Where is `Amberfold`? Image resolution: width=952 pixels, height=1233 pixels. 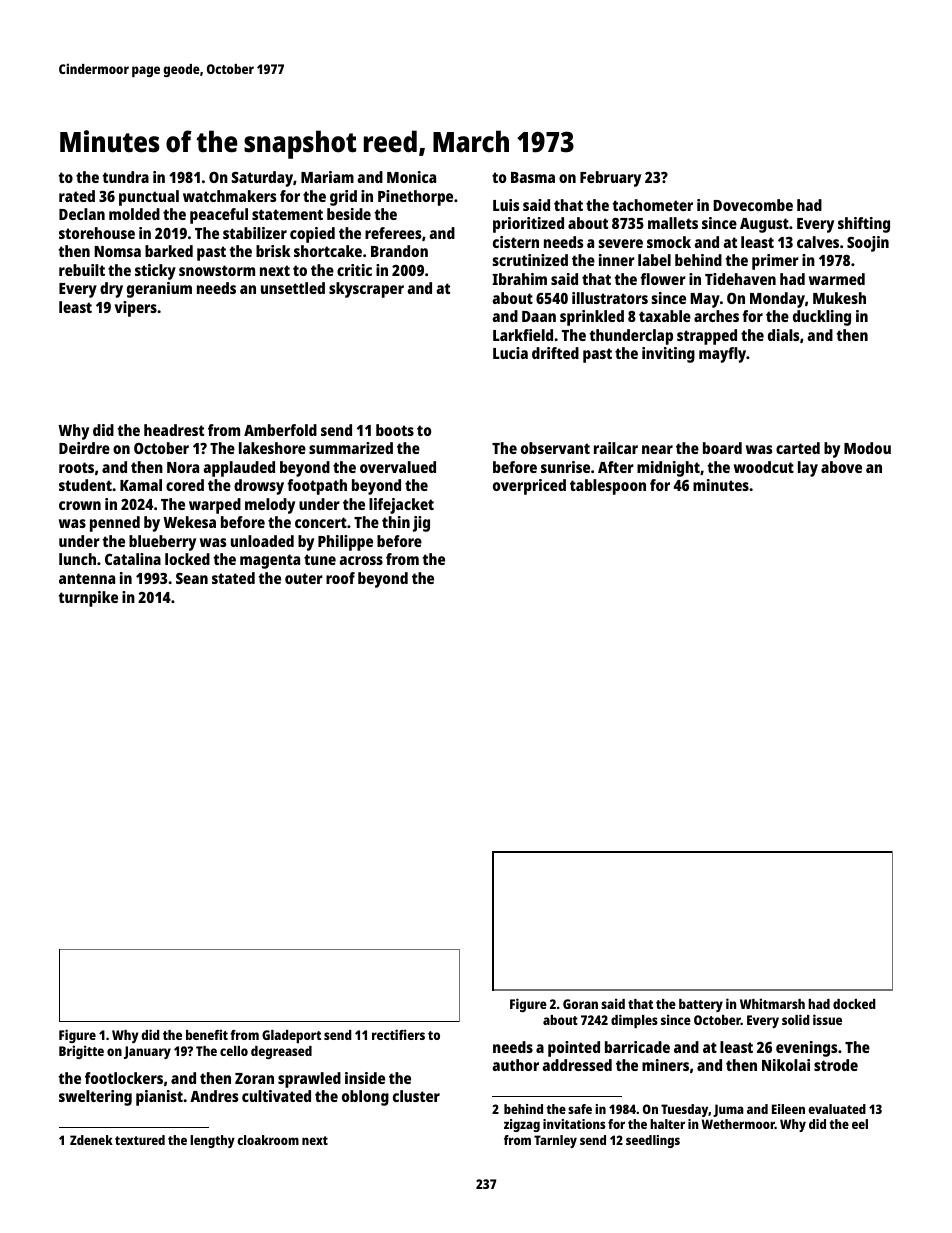
Amberfold is located at coordinates (280, 430).
